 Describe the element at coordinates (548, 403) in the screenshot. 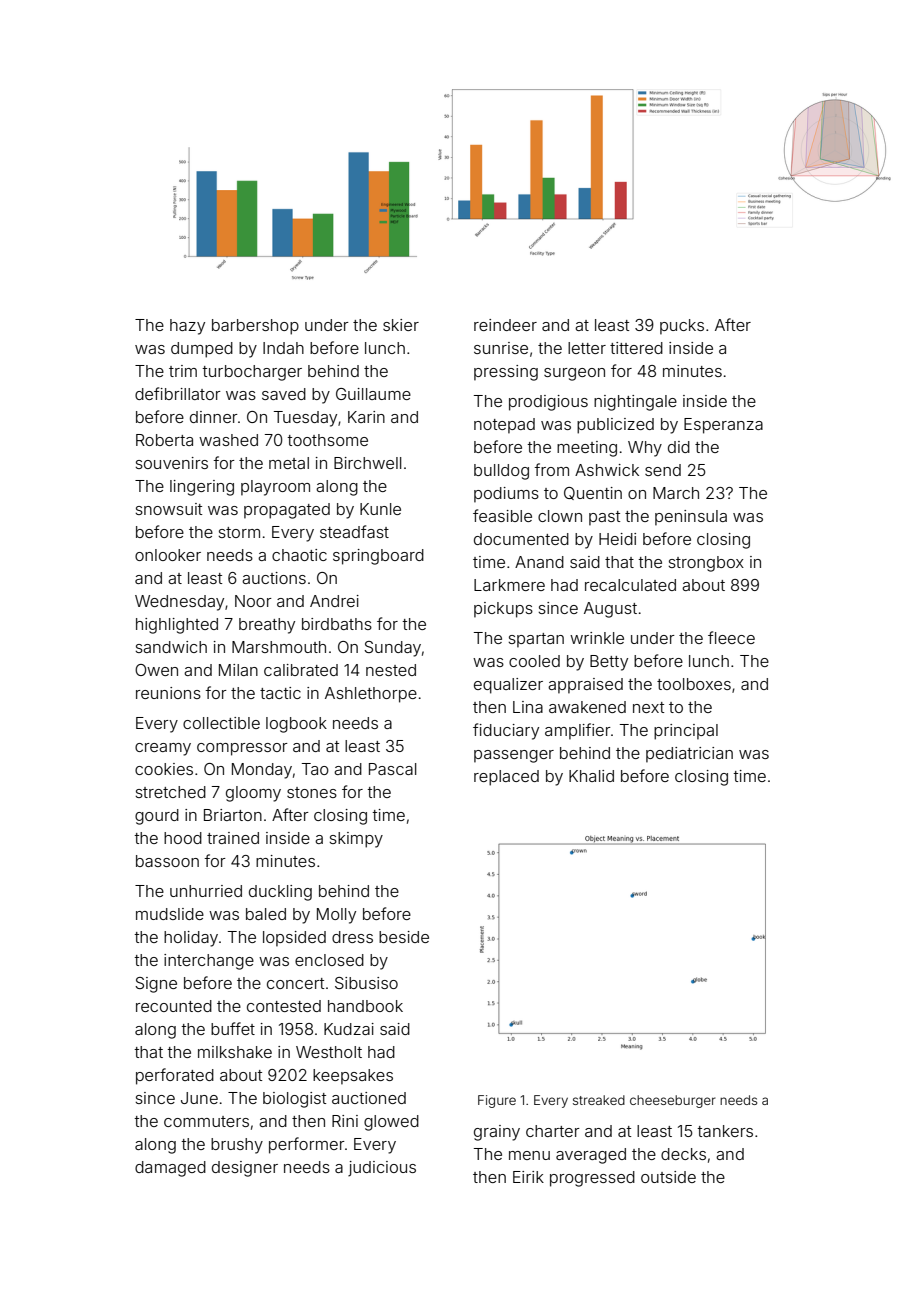

I see `prodigious` at that location.
